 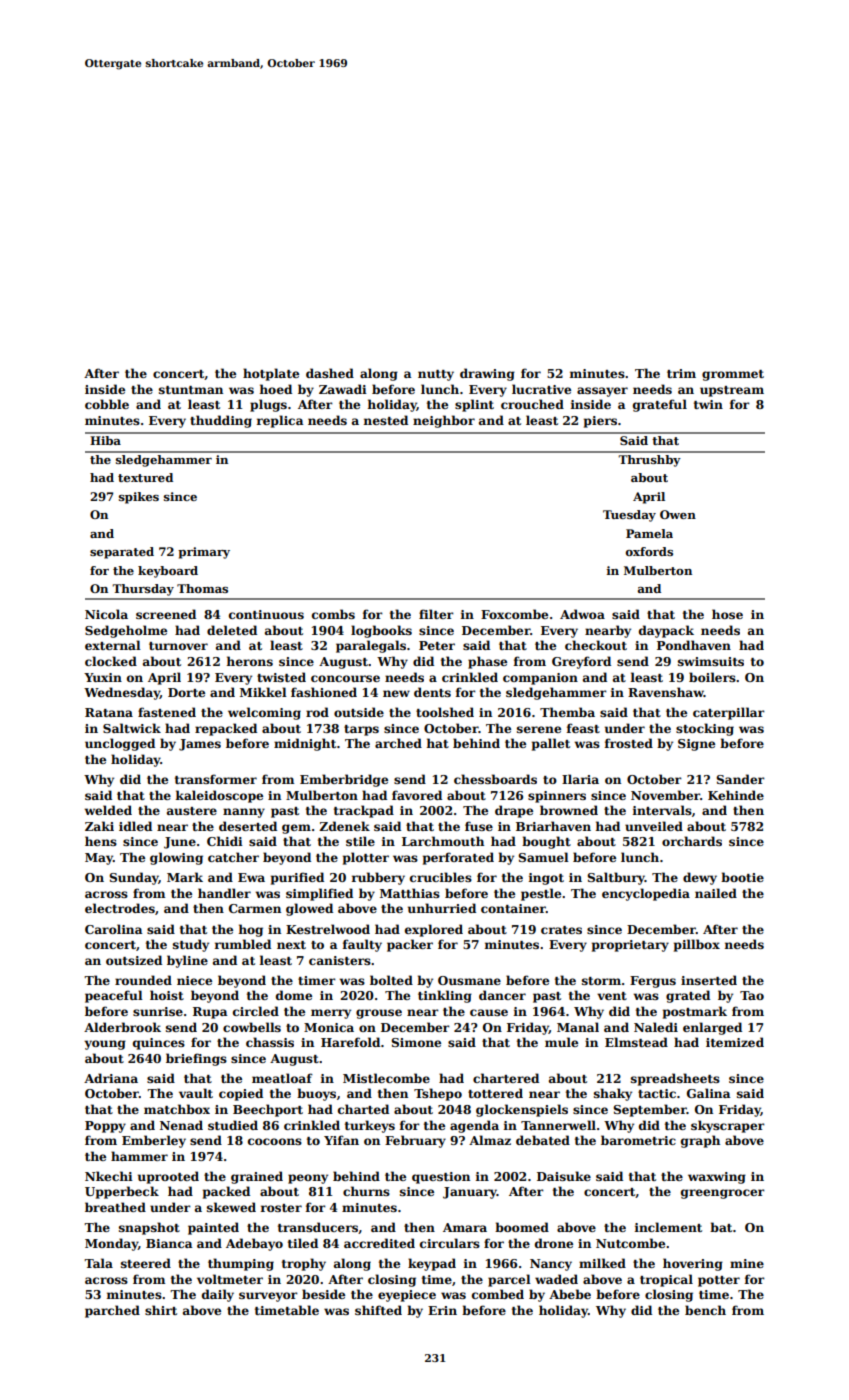 What do you see at coordinates (570, 1294) in the screenshot?
I see `Abebe` at bounding box center [570, 1294].
